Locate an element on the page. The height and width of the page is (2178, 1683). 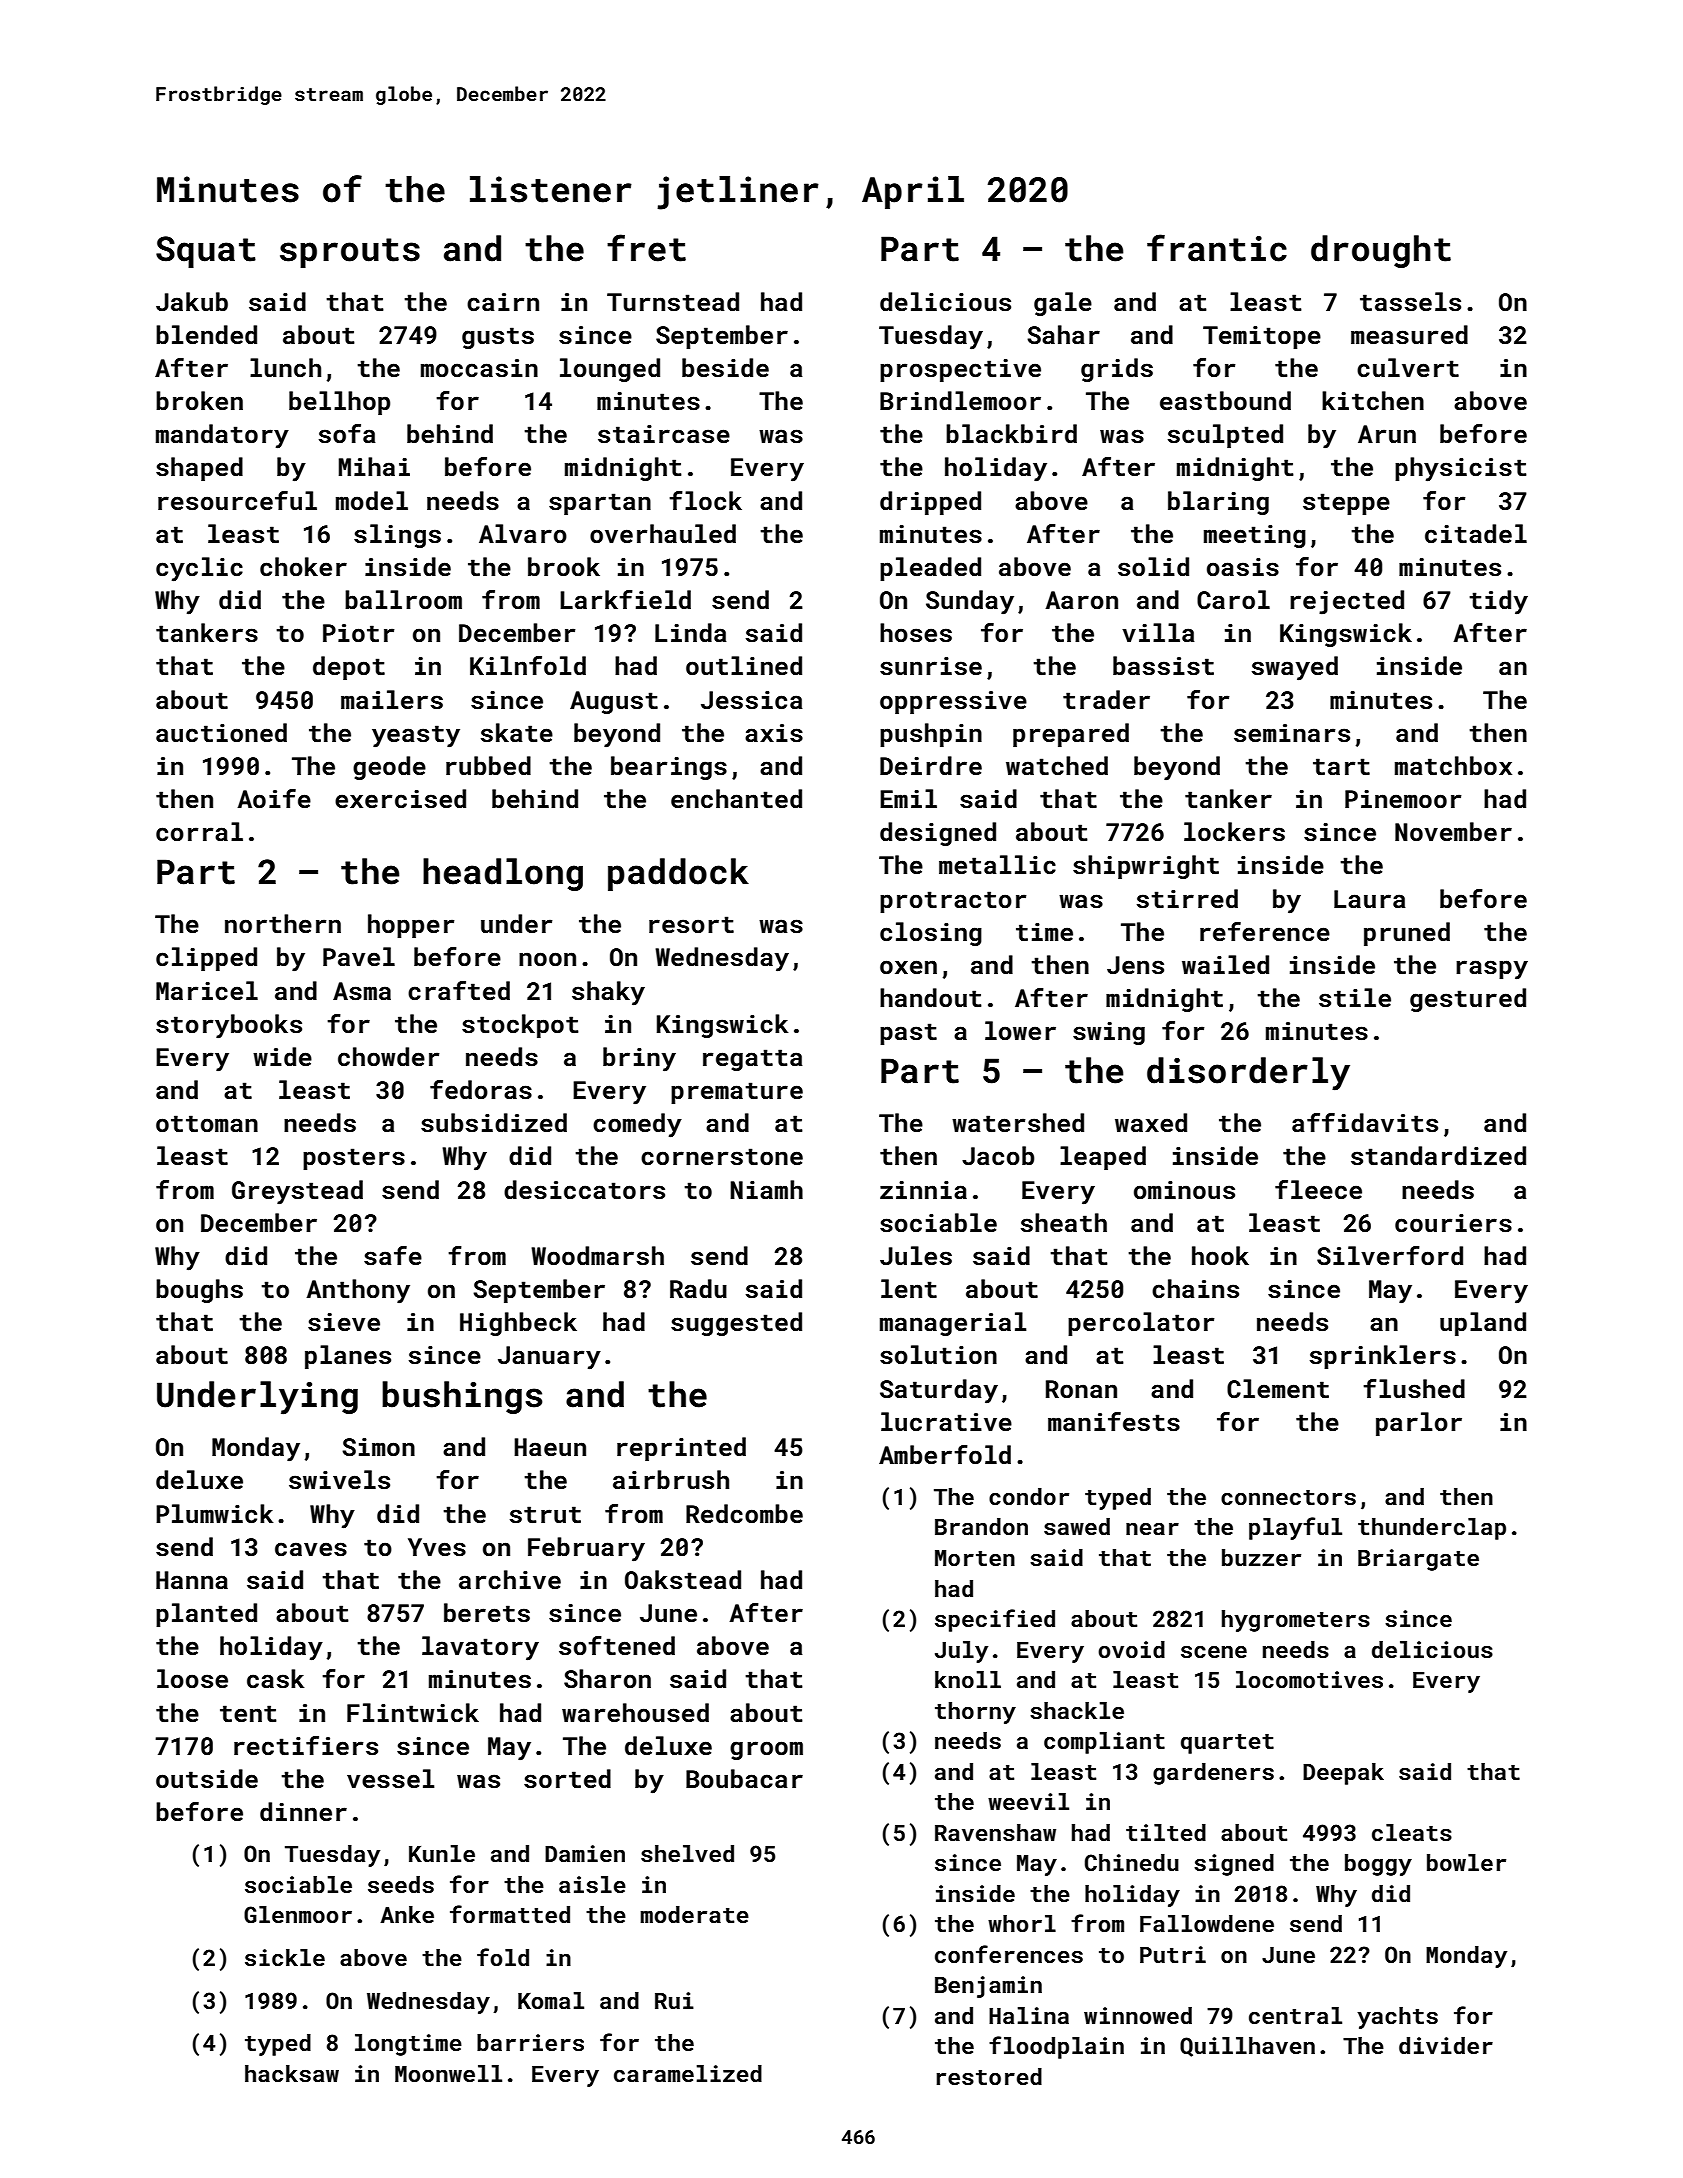
Moonwell is located at coordinates (448, 2073).
